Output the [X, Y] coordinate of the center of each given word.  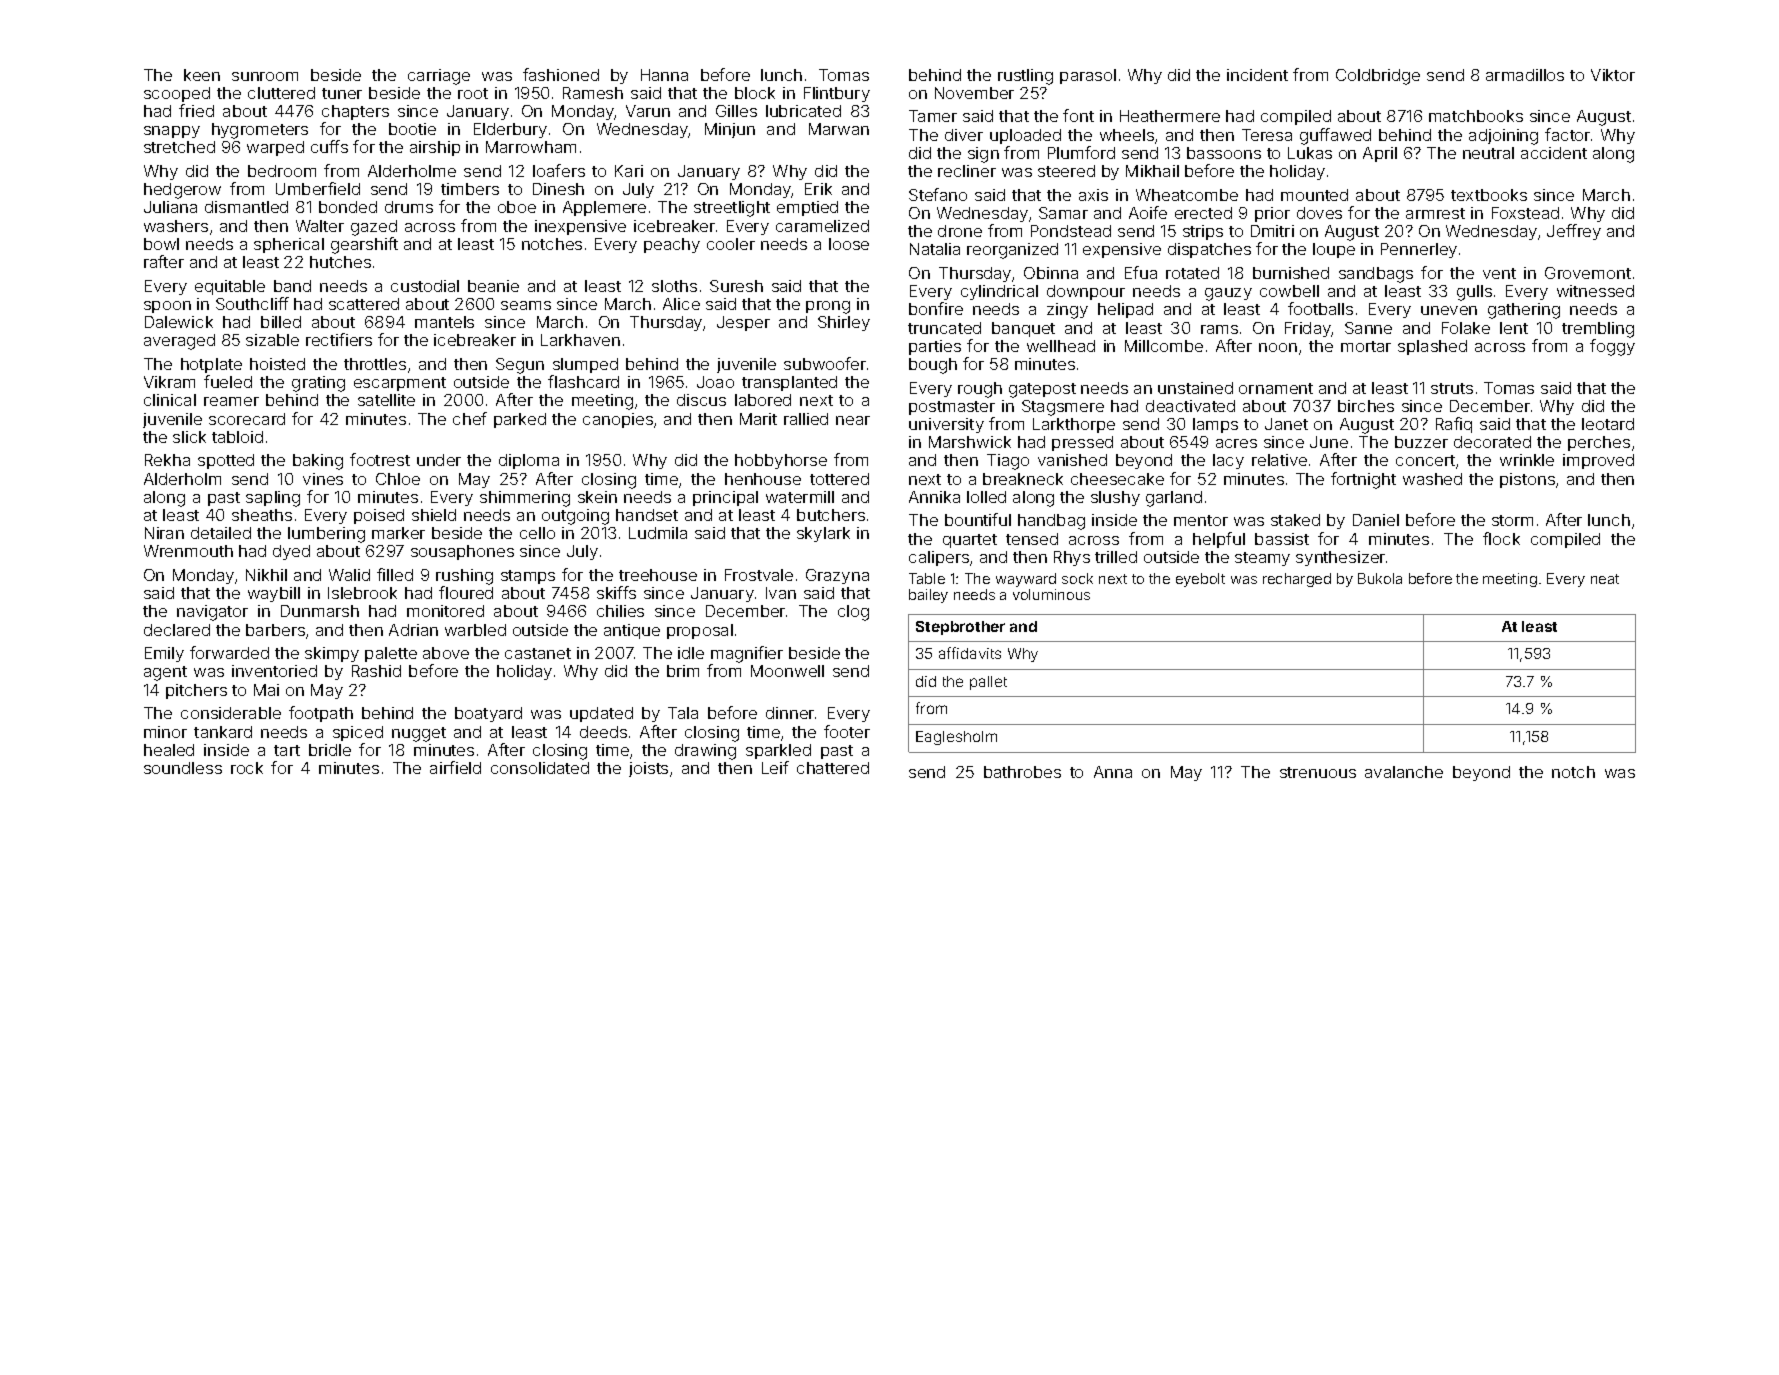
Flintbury [837, 94]
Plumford [1081, 152]
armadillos [1525, 75]
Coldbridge [1378, 77]
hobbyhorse [781, 461]
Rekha [167, 460]
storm [1512, 520]
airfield [455, 767]
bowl [161, 244]
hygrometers [260, 131]
